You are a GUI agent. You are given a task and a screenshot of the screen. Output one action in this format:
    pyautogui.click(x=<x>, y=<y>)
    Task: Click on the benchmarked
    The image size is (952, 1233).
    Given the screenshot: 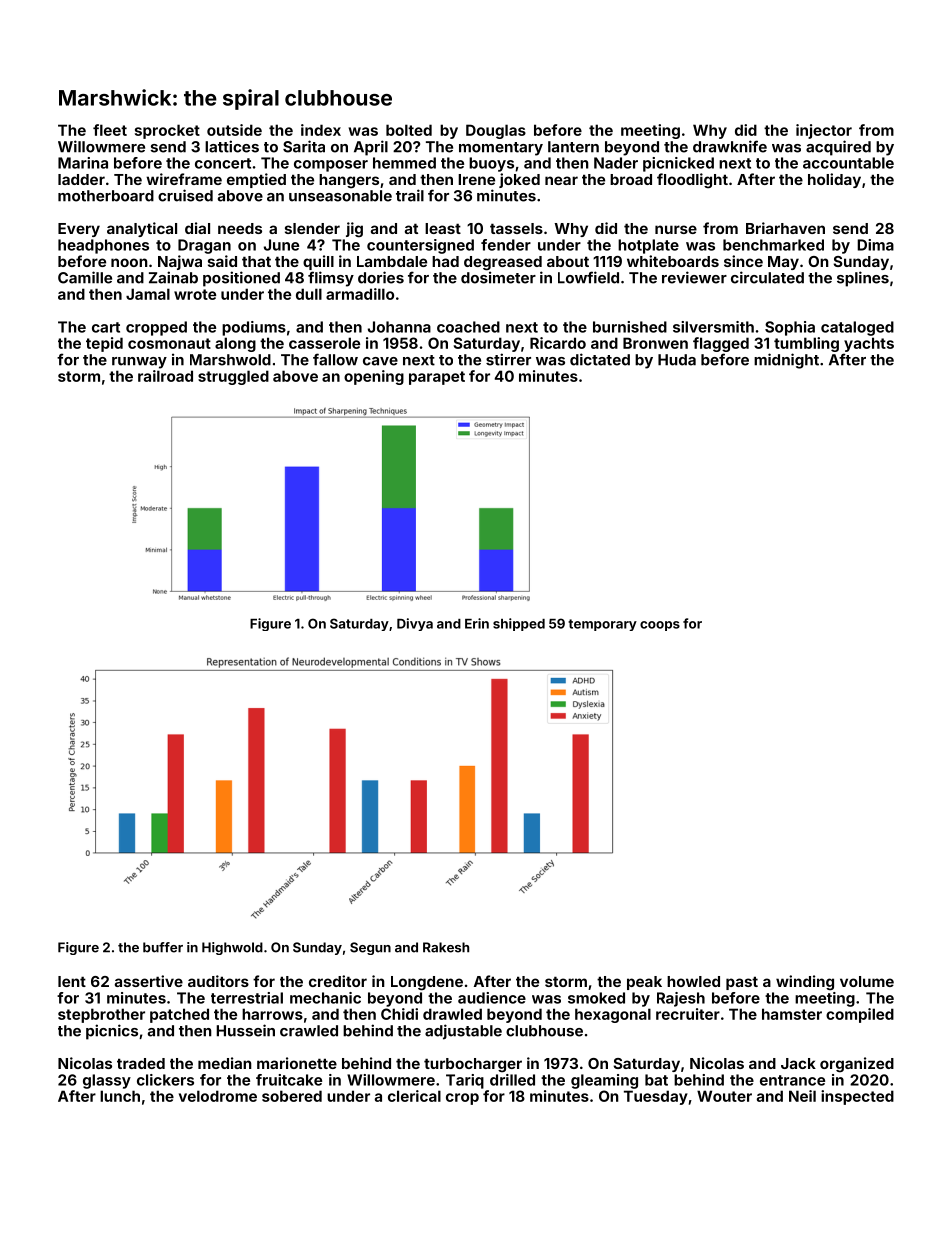 What is the action you would take?
    pyautogui.click(x=773, y=245)
